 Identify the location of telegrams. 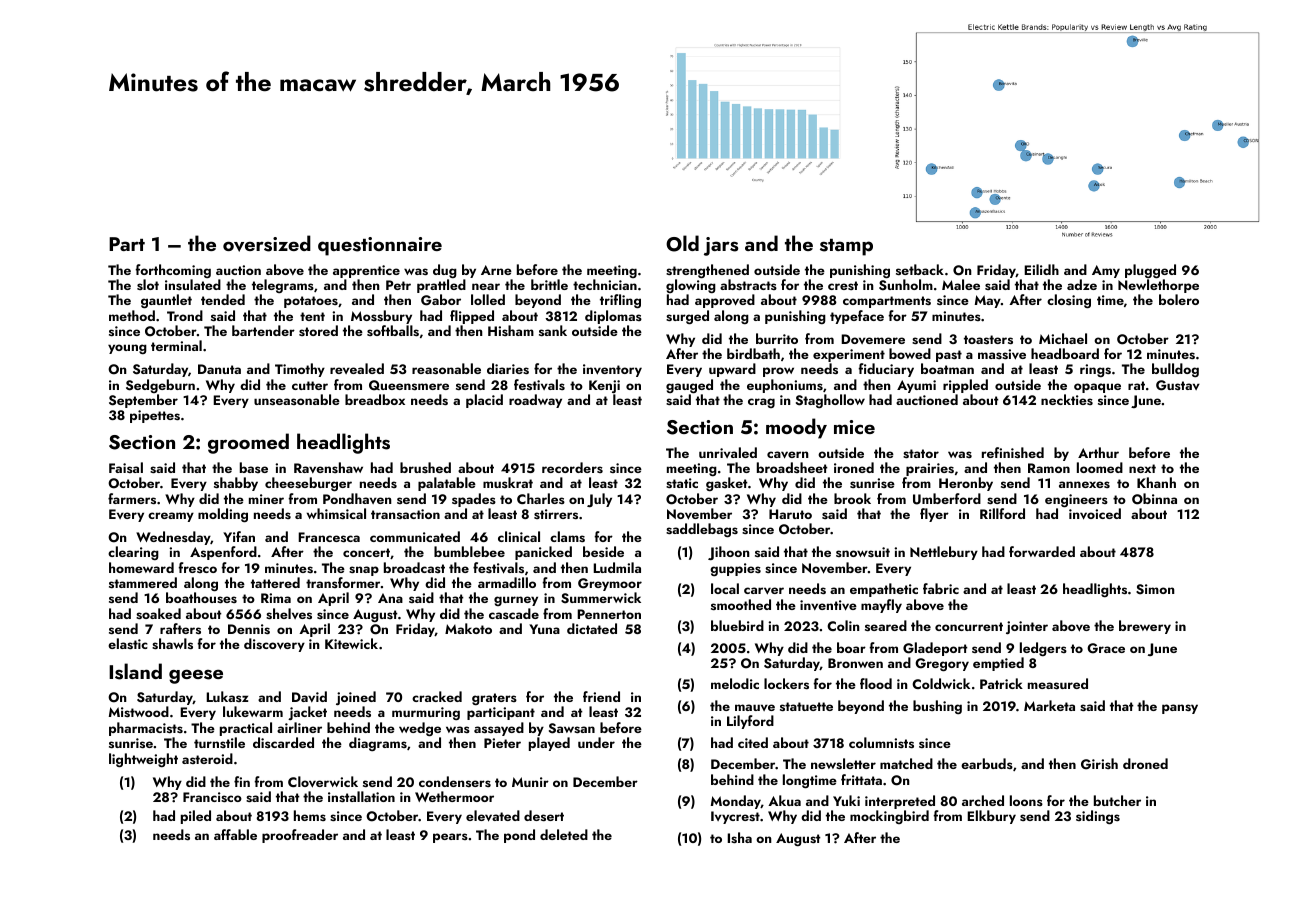
(283, 286).
